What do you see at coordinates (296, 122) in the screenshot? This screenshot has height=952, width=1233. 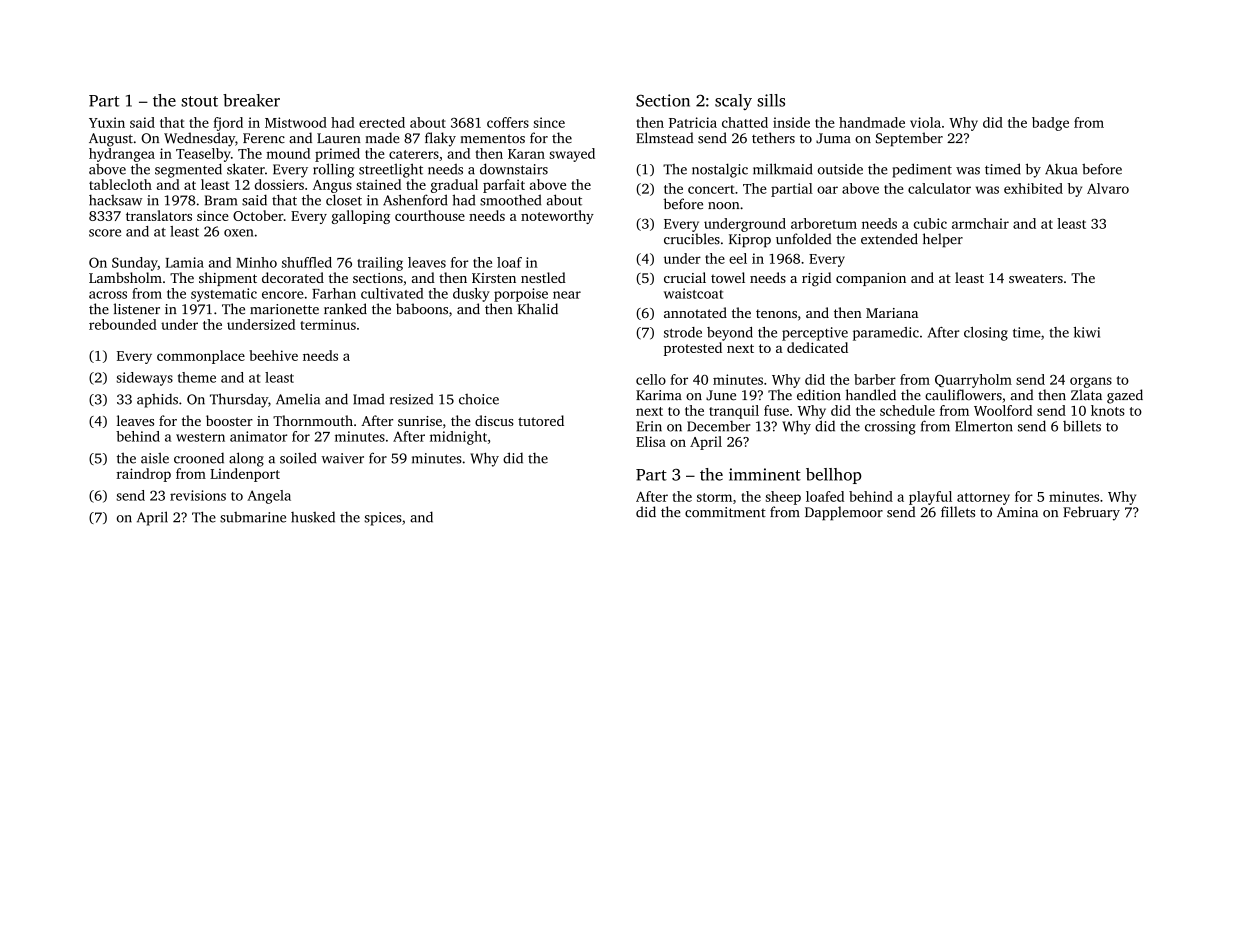 I see `Mistwood` at bounding box center [296, 122].
